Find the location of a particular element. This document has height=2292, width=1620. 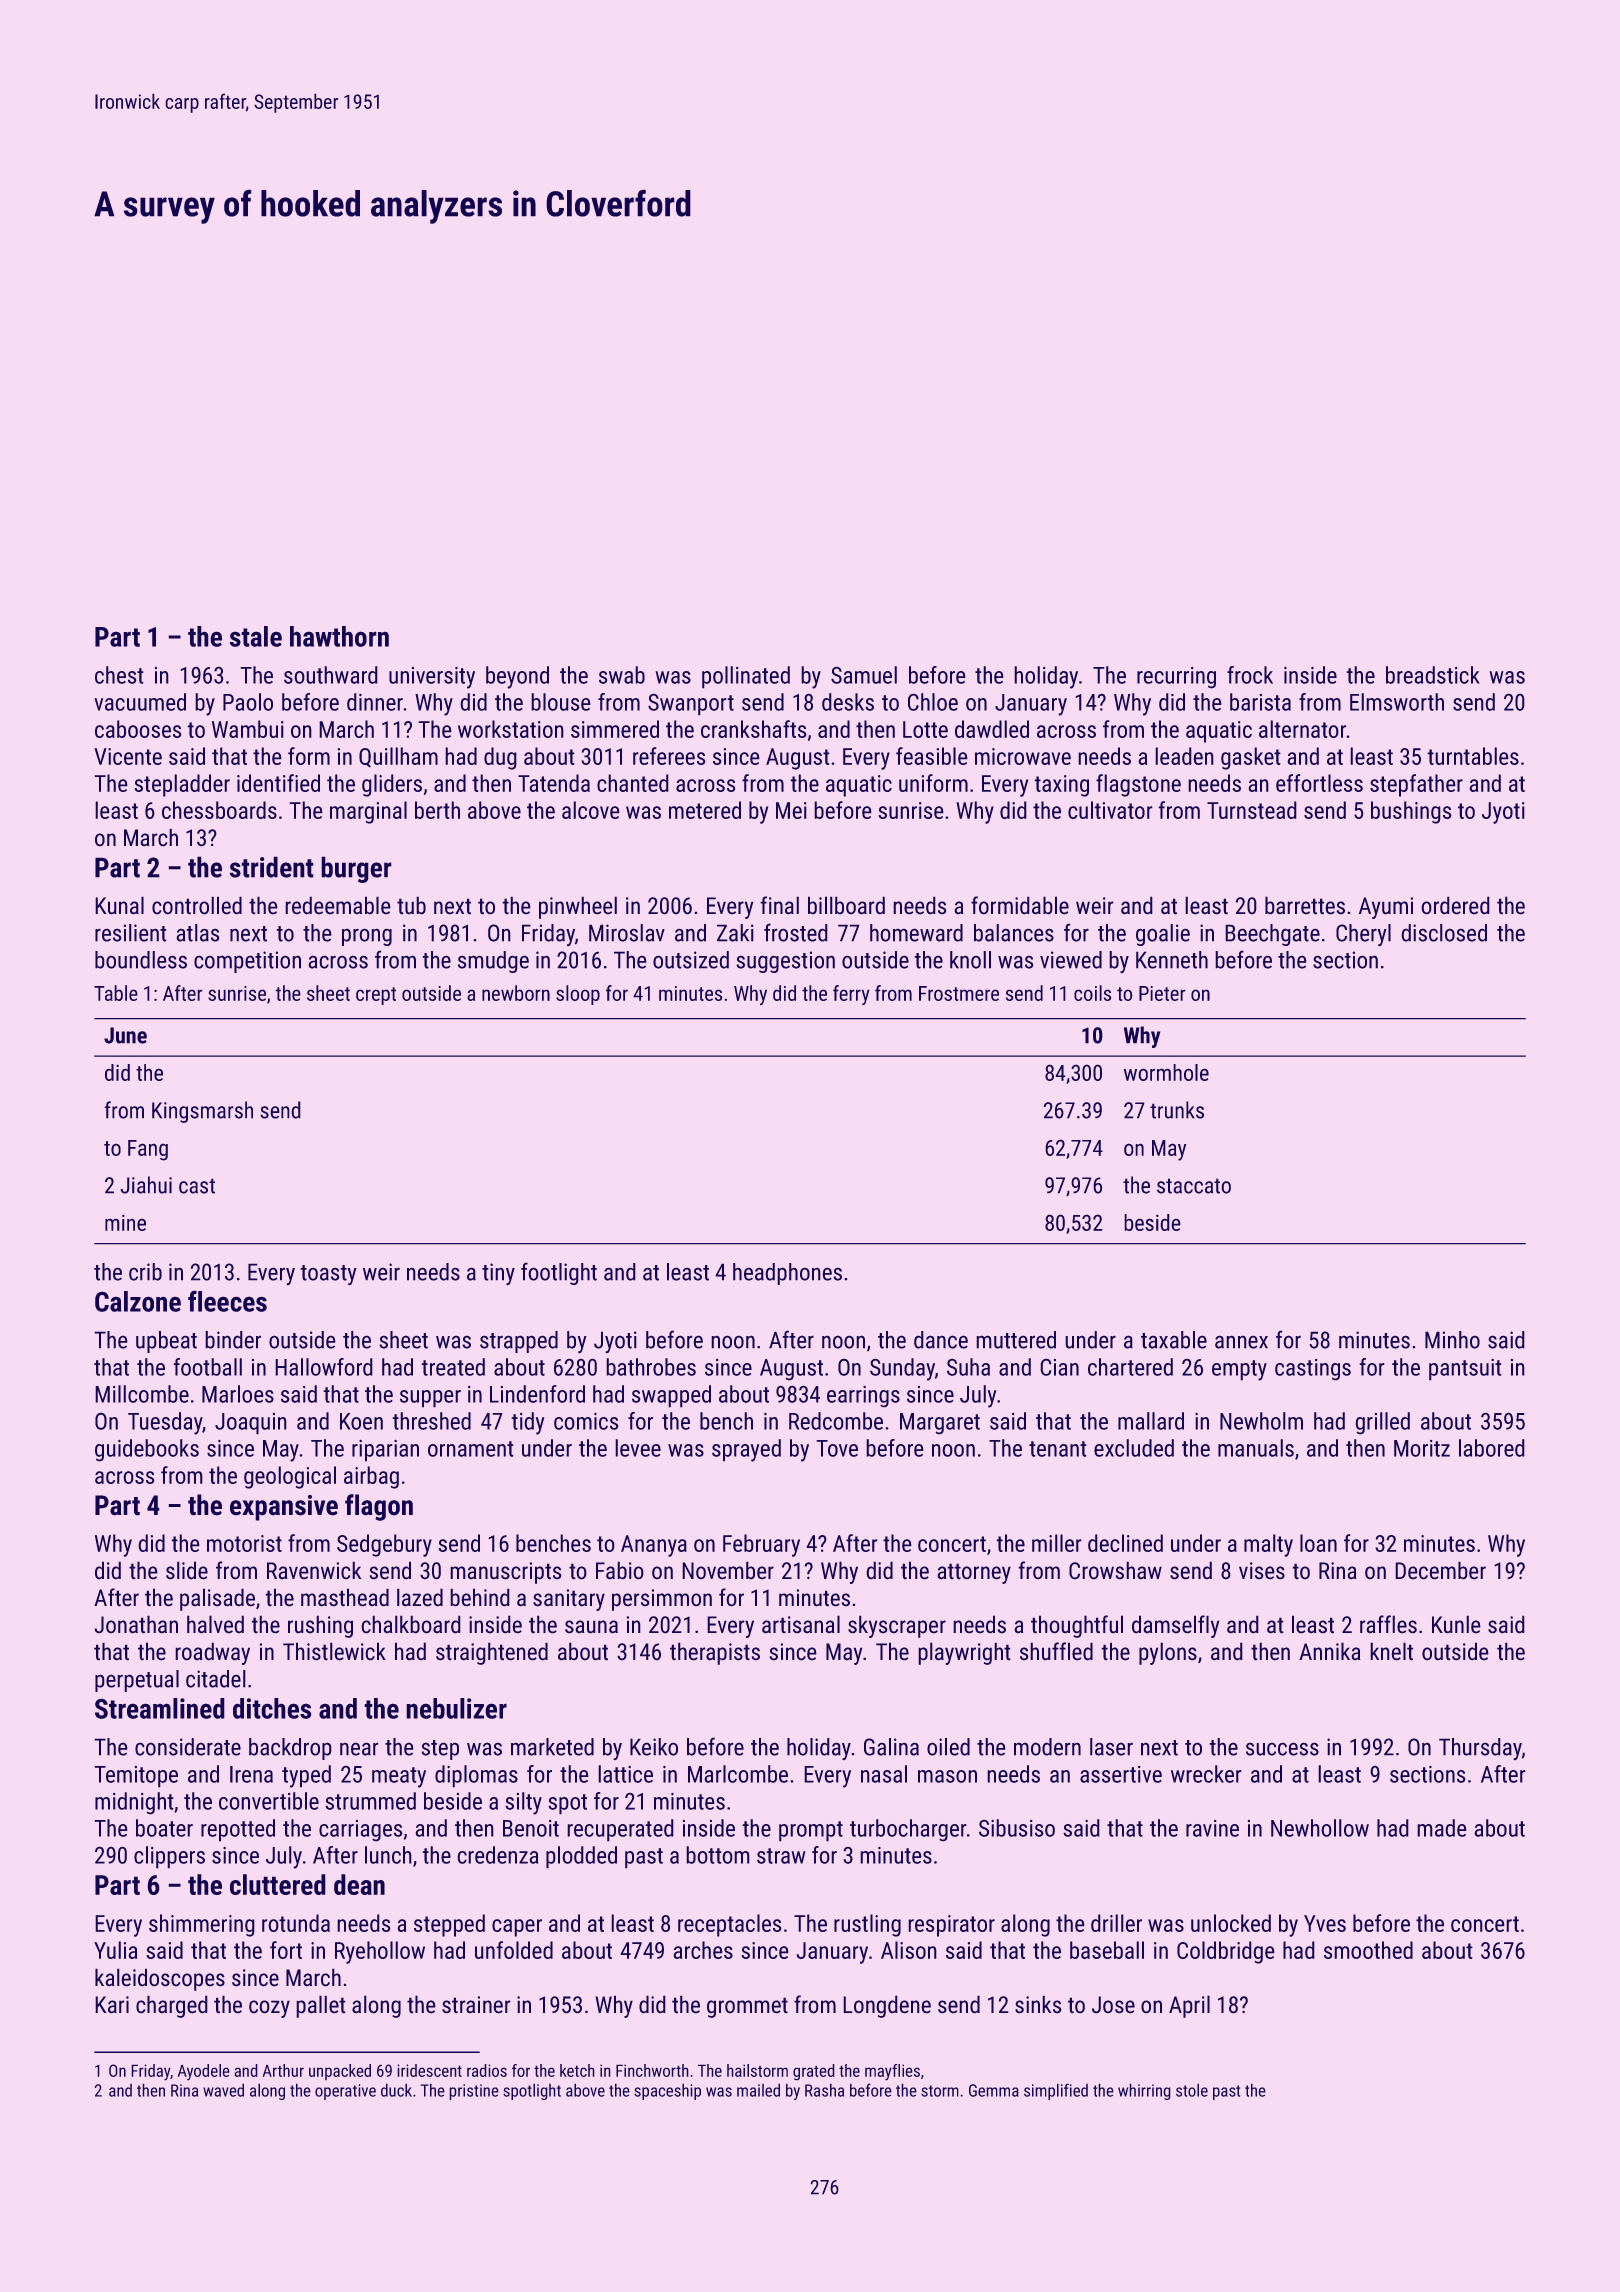

stale is located at coordinates (256, 636).
